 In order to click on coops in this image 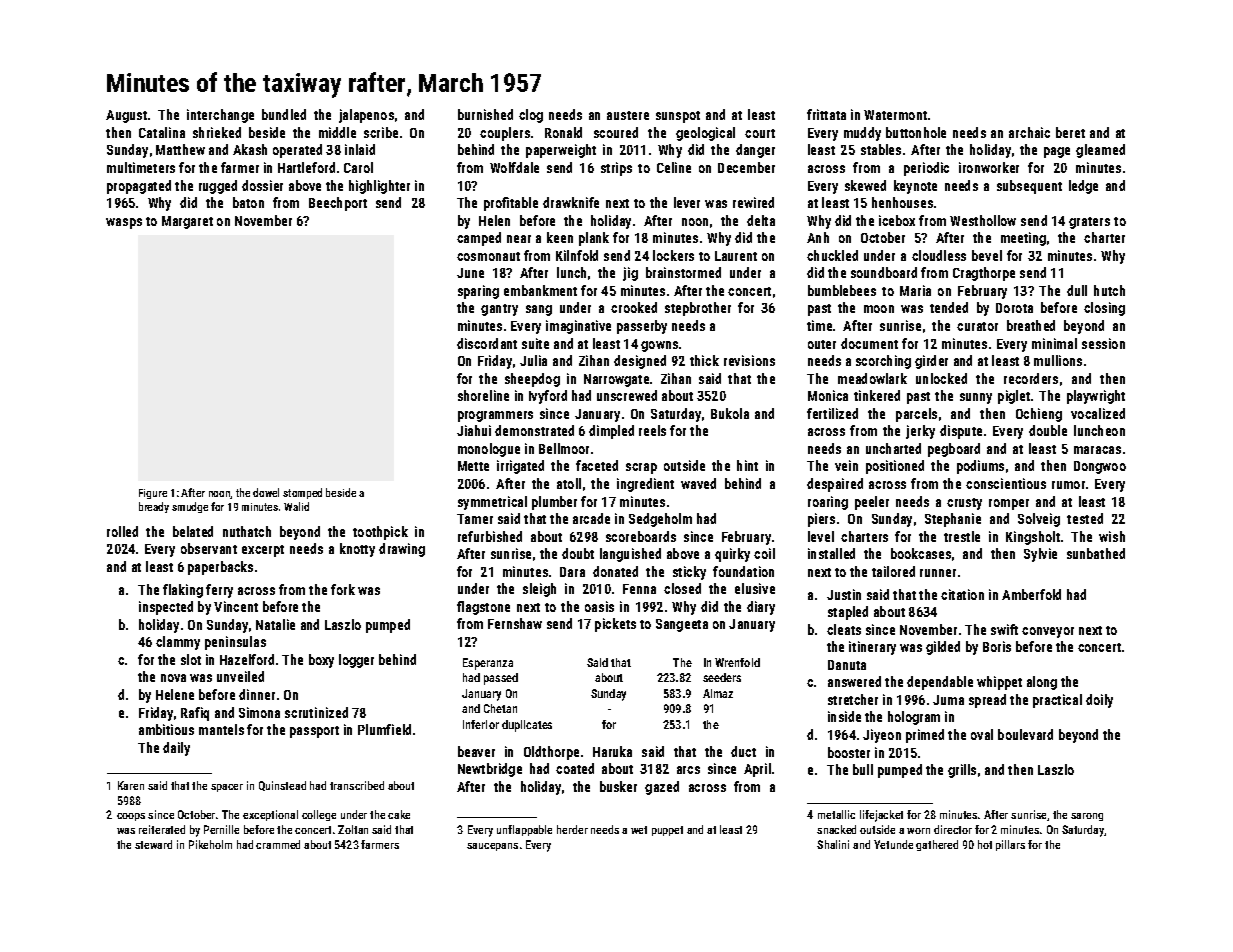, I will do `click(131, 817)`.
